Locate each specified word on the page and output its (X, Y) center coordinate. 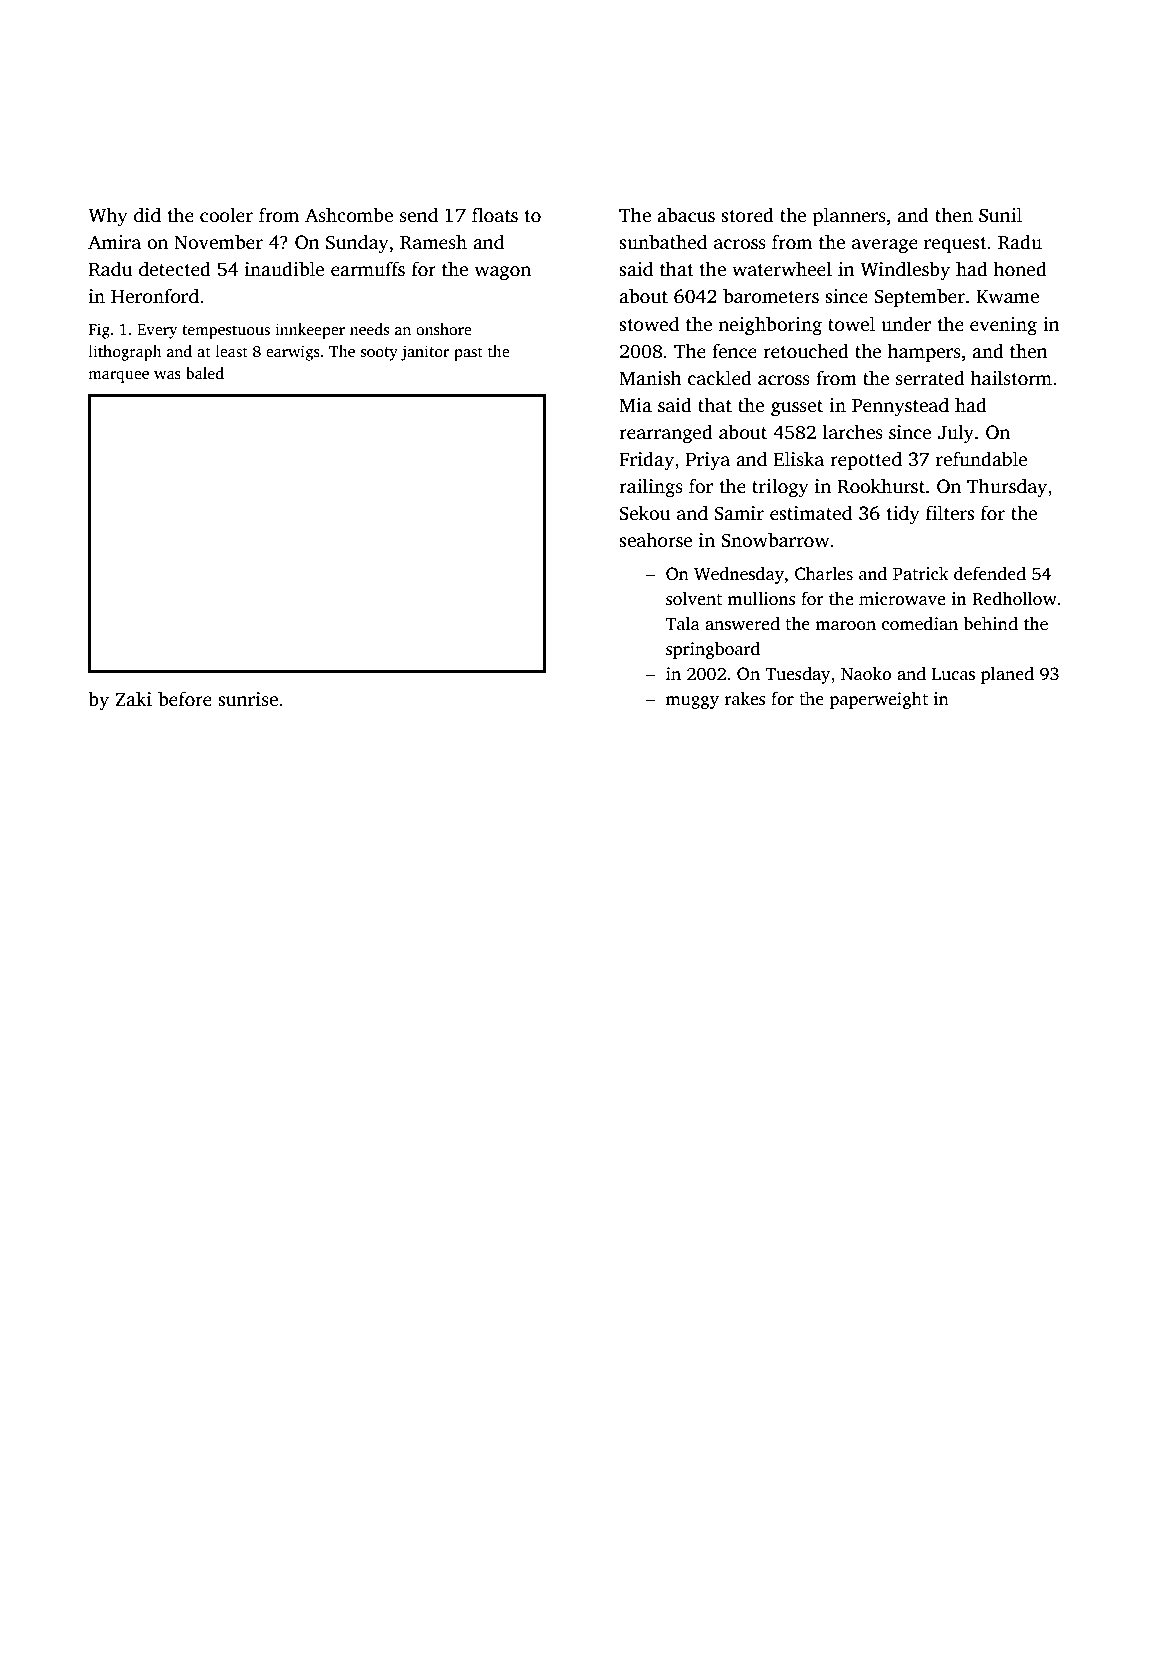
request (955, 245)
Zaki (133, 698)
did (147, 215)
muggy (692, 702)
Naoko (866, 674)
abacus (686, 215)
